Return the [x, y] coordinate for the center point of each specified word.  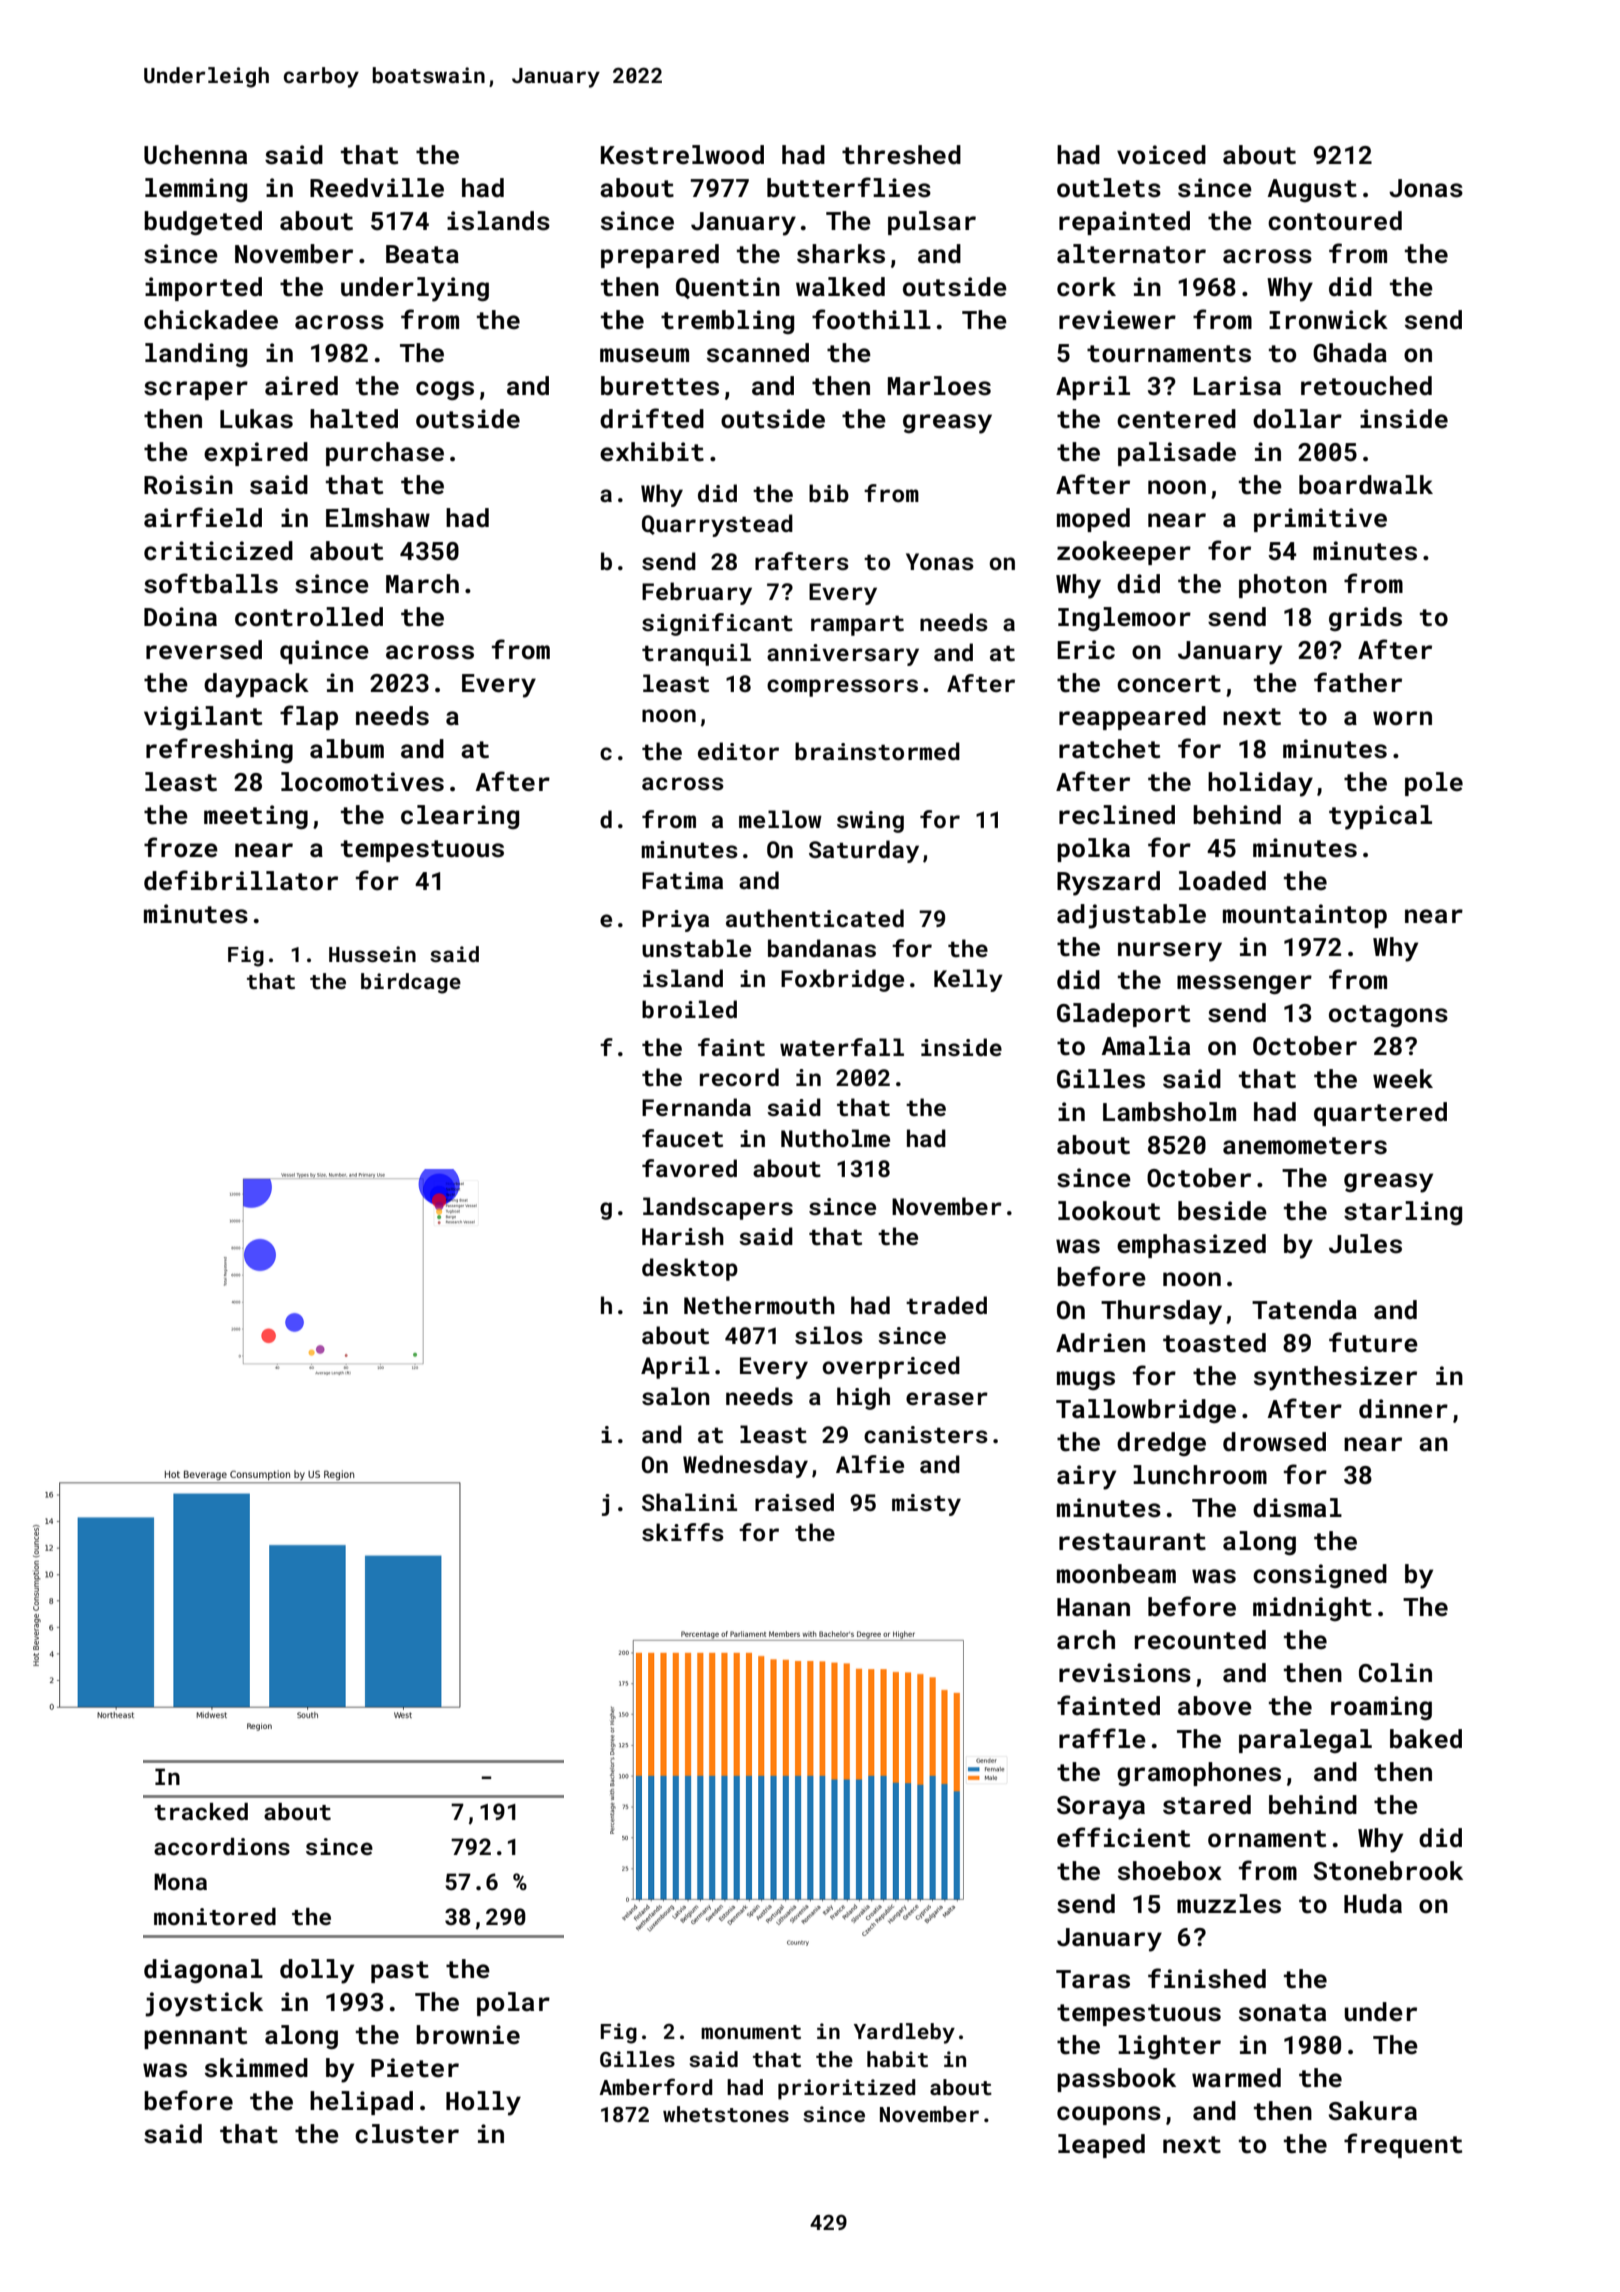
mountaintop [1305, 916]
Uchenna [195, 155]
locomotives [362, 782]
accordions [222, 1846]
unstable [696, 948]
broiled [689, 1009]
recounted [1200, 1640]
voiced [1161, 155]
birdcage [411, 983]
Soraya [1101, 1808]
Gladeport [1123, 1015]
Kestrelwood [682, 155]
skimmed [256, 2068]
